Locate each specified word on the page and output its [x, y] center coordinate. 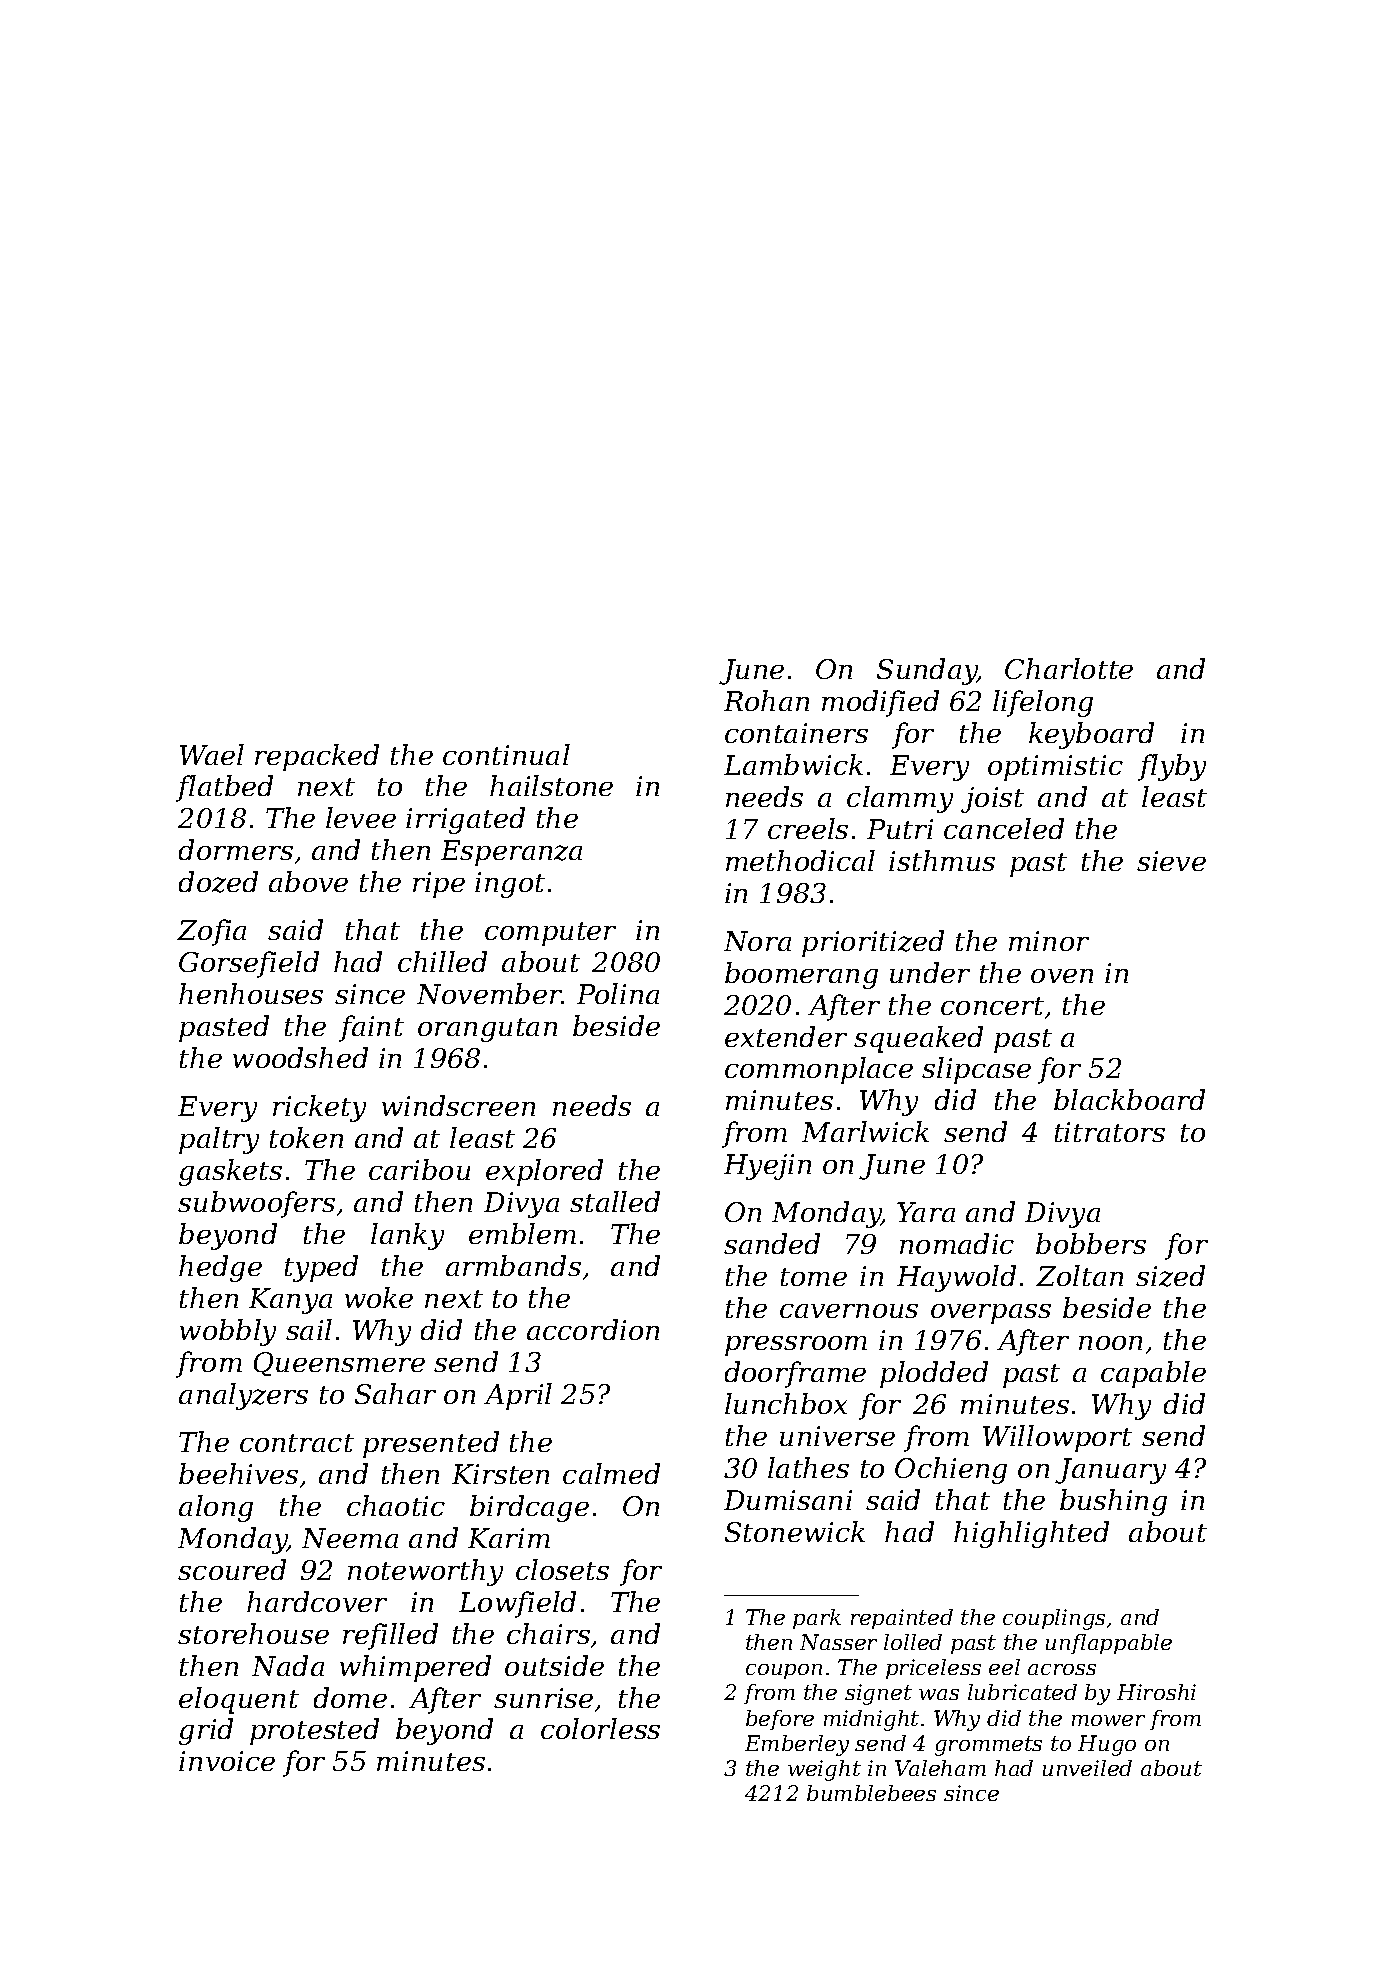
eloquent [239, 1700]
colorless [600, 1728]
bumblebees [871, 1793]
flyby [1172, 767]
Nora [757, 941]
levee [361, 817]
